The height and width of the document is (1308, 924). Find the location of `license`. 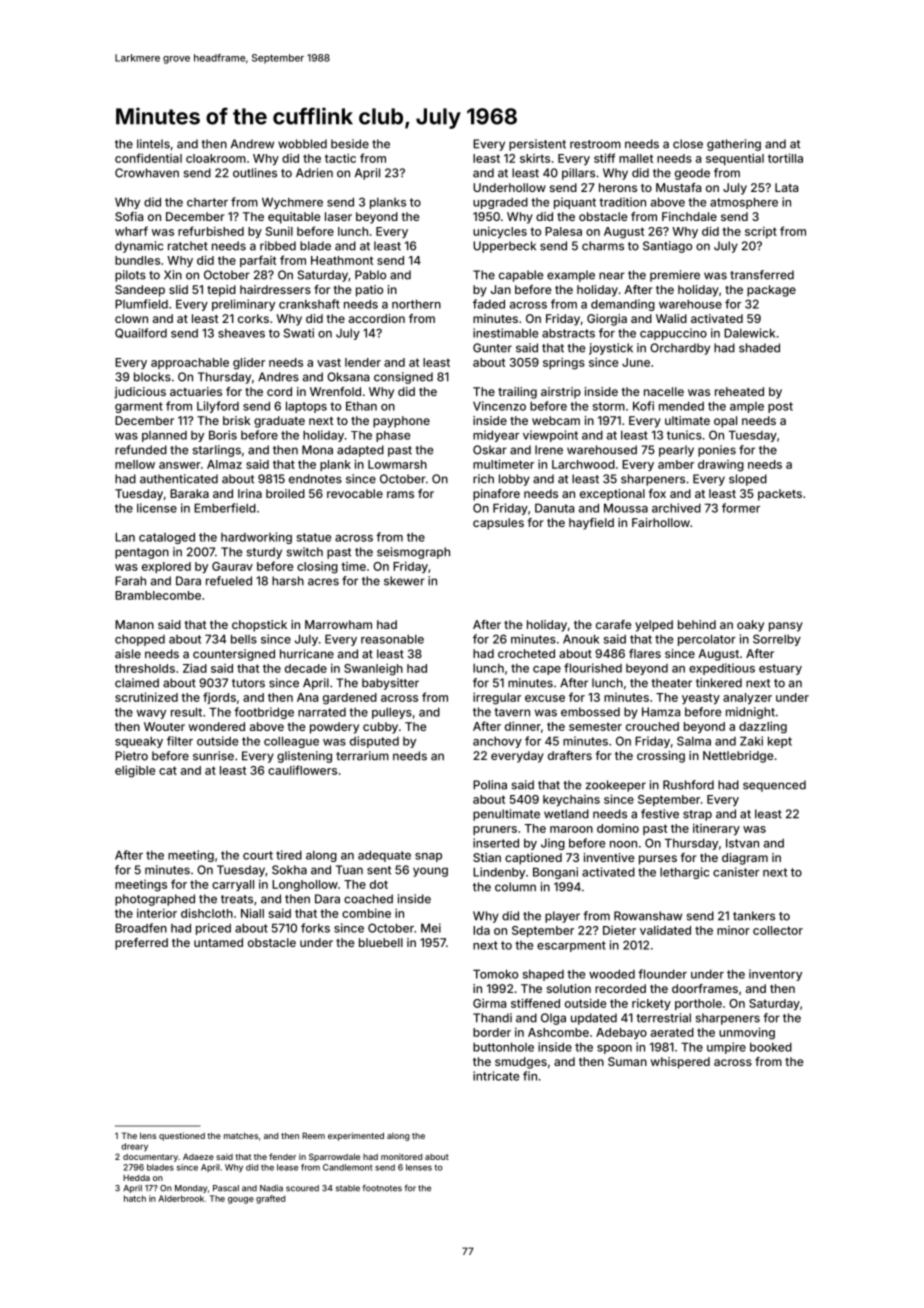

license is located at coordinates (157, 508).
